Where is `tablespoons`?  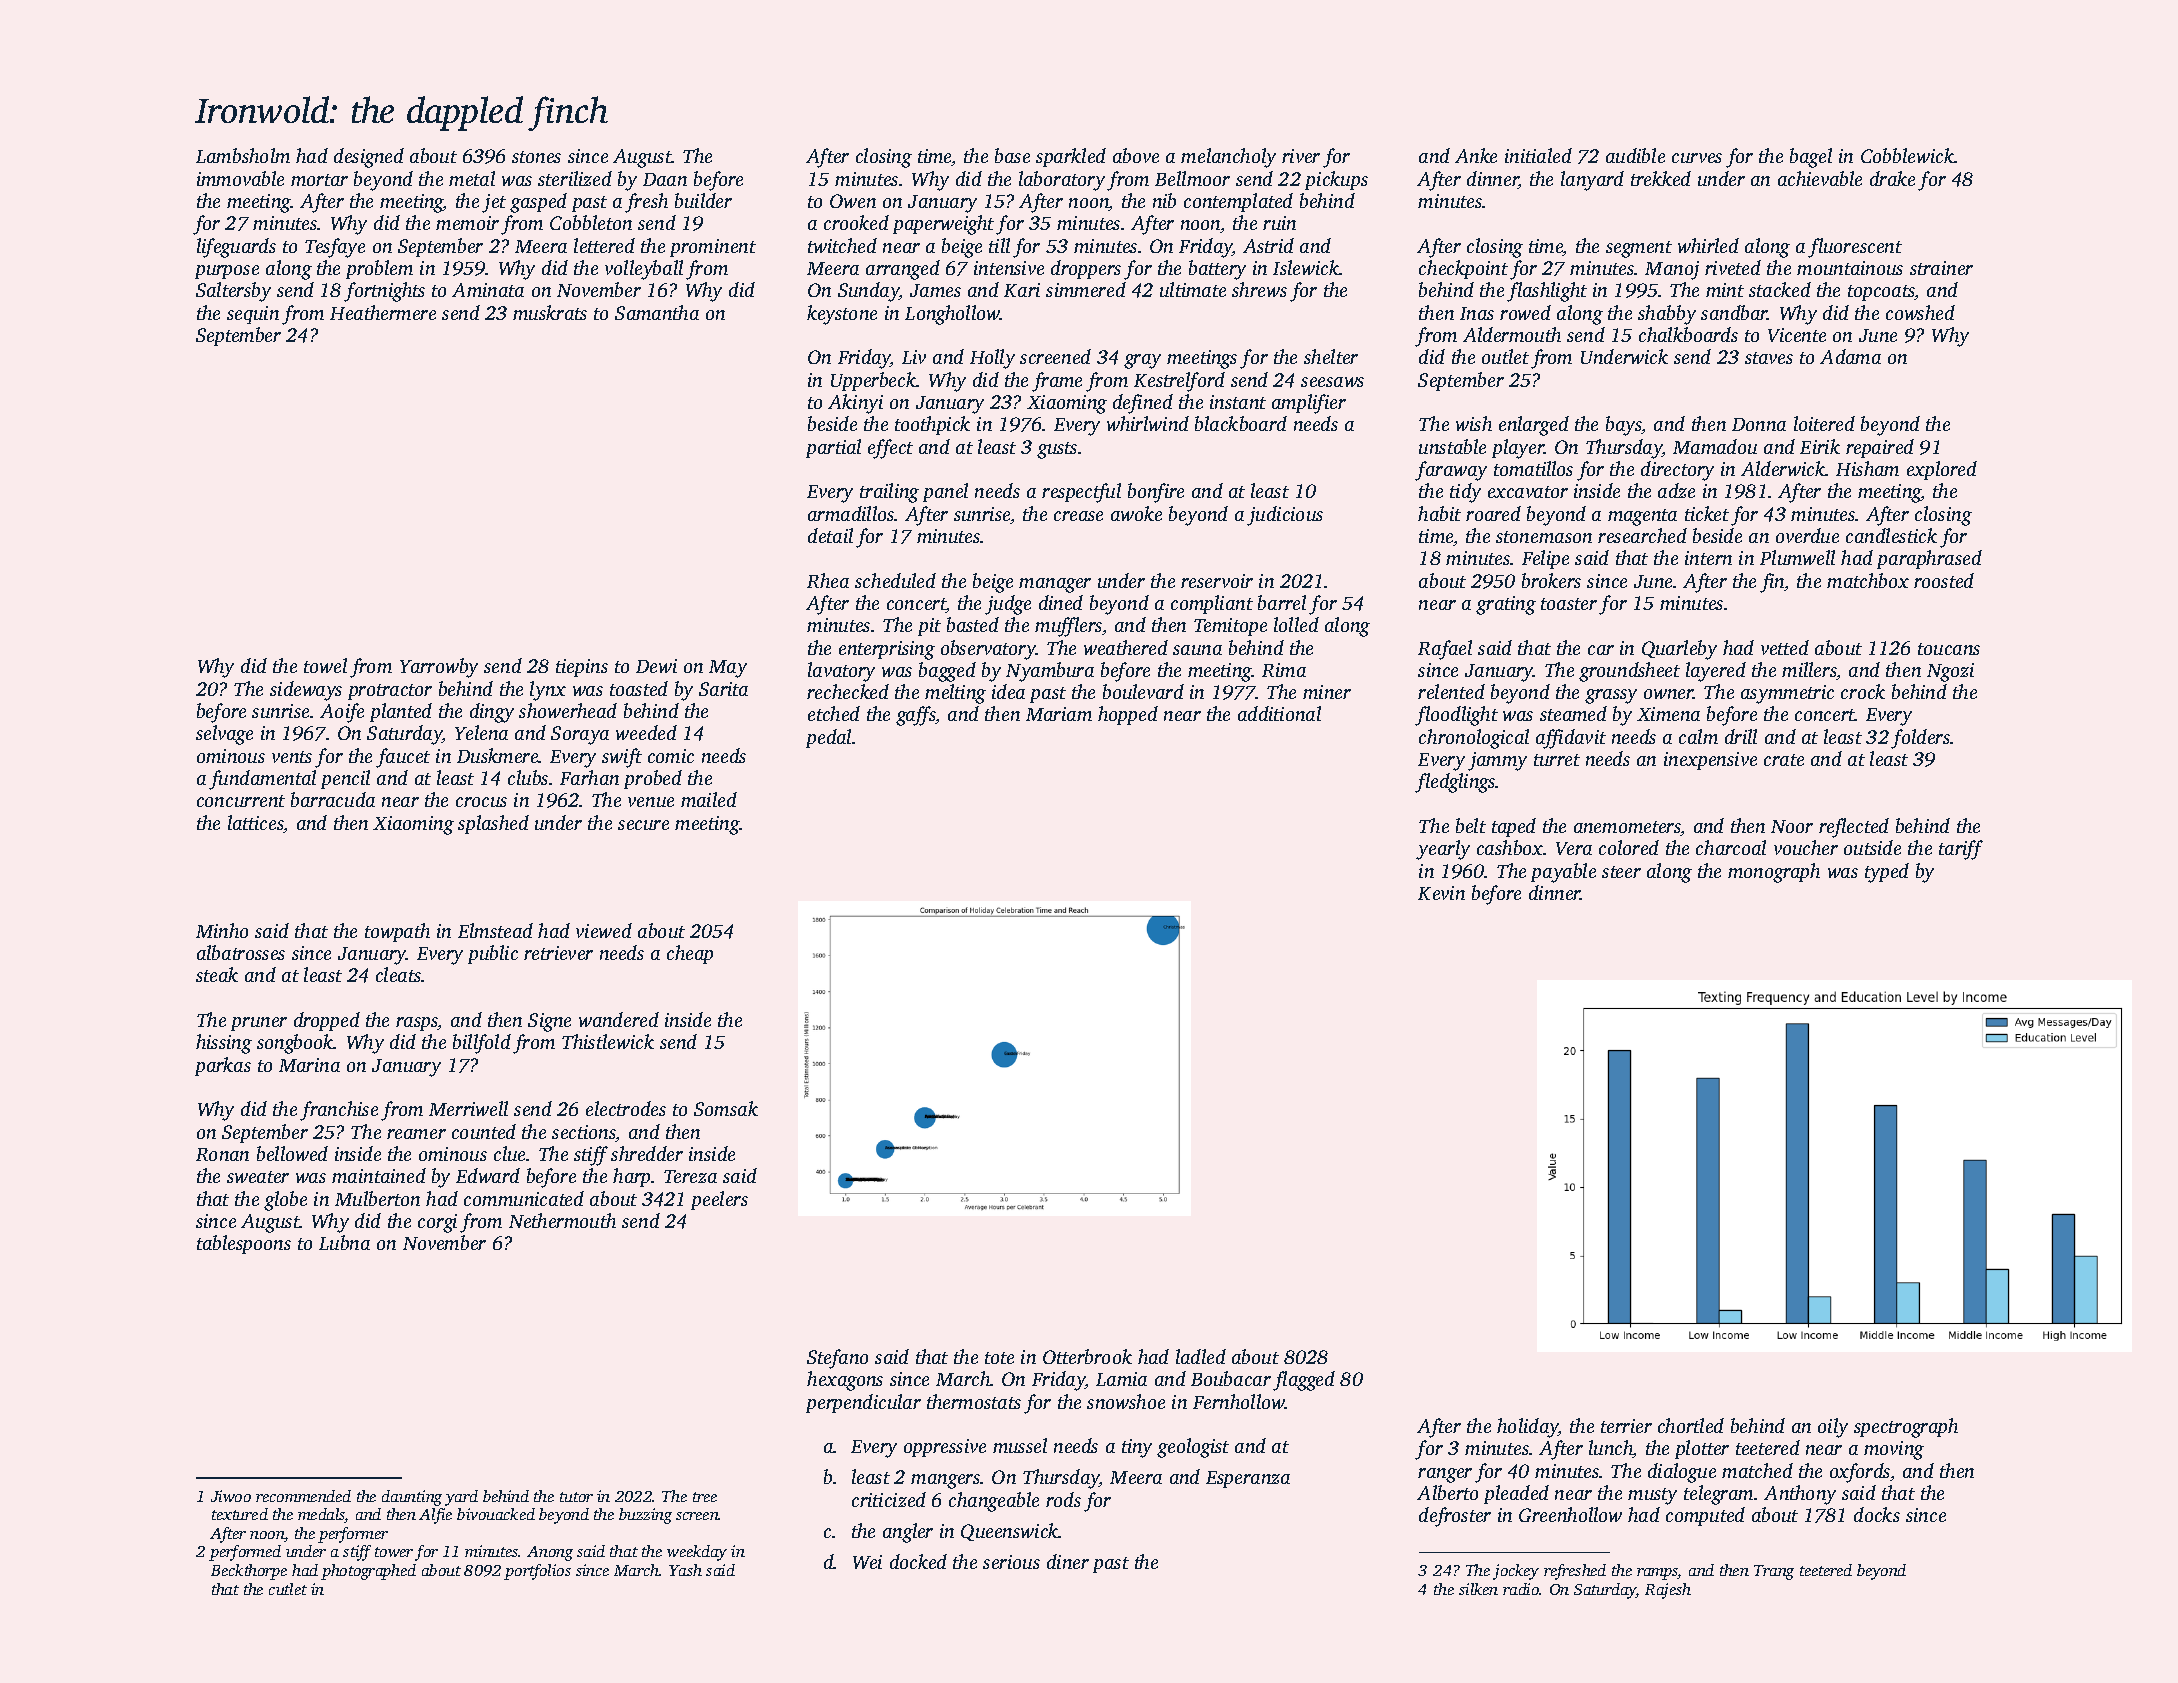 tablespoons is located at coordinates (244, 1244).
